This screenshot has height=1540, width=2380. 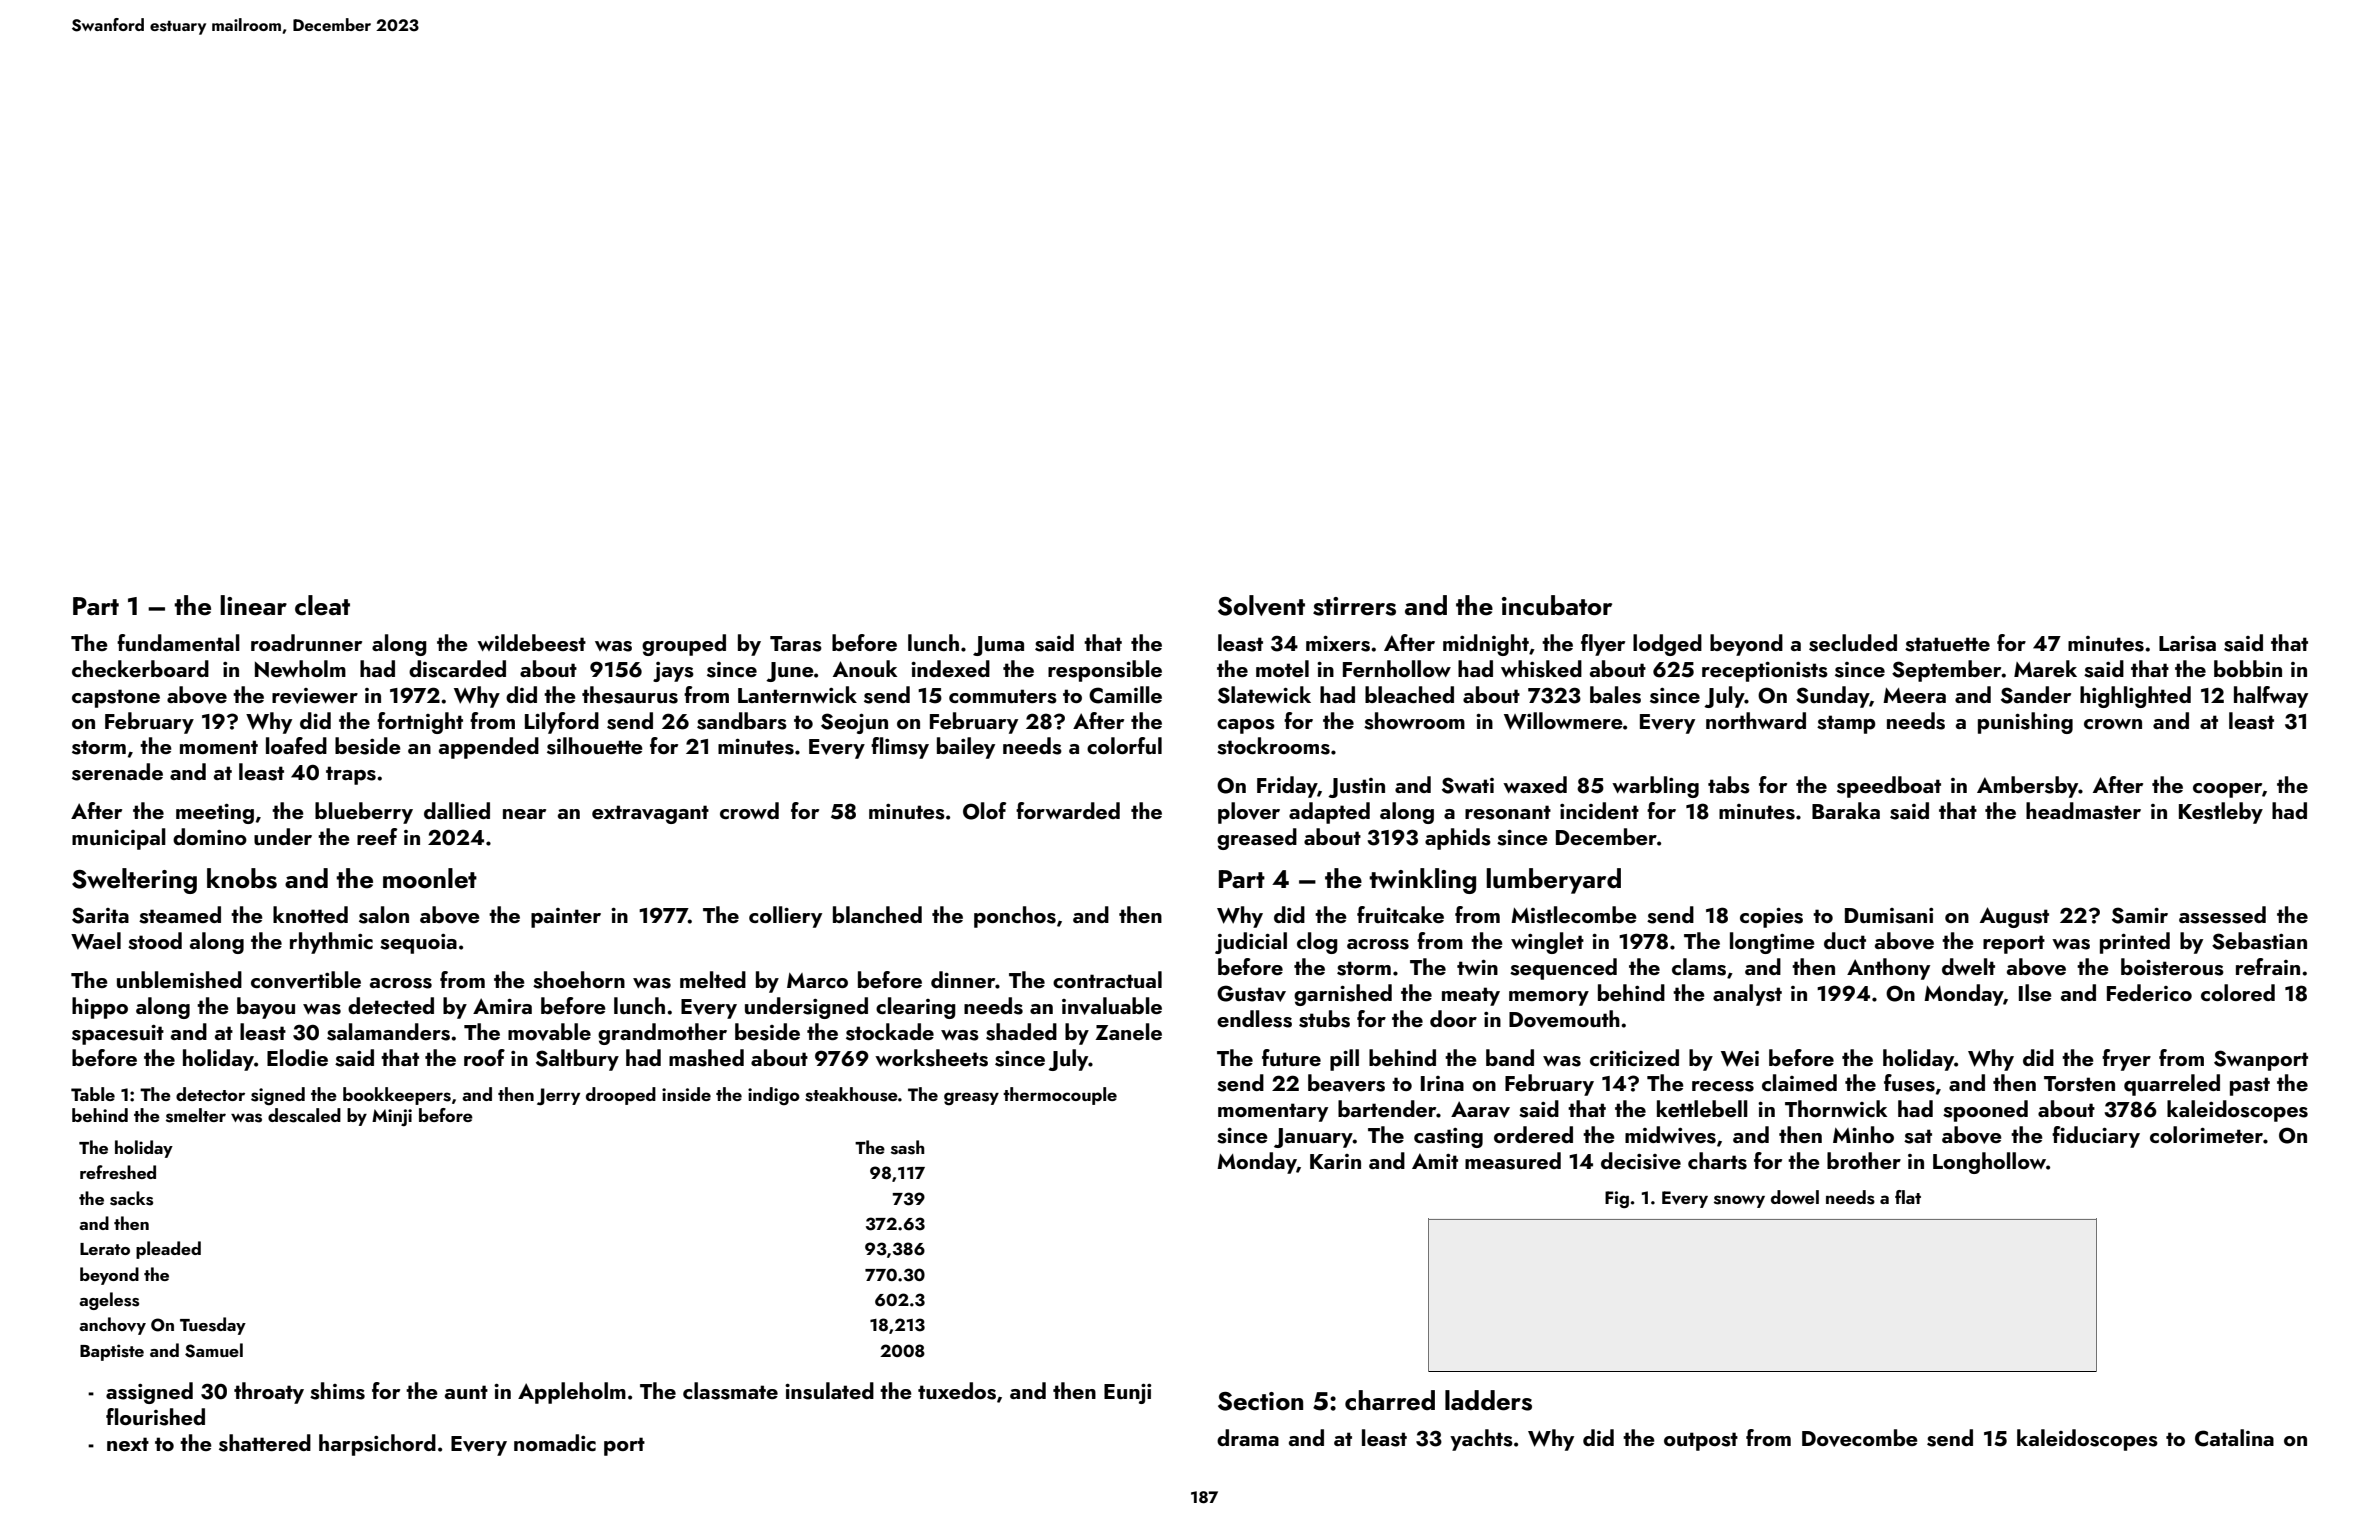 I want to click on Minho, so click(x=1863, y=1134).
